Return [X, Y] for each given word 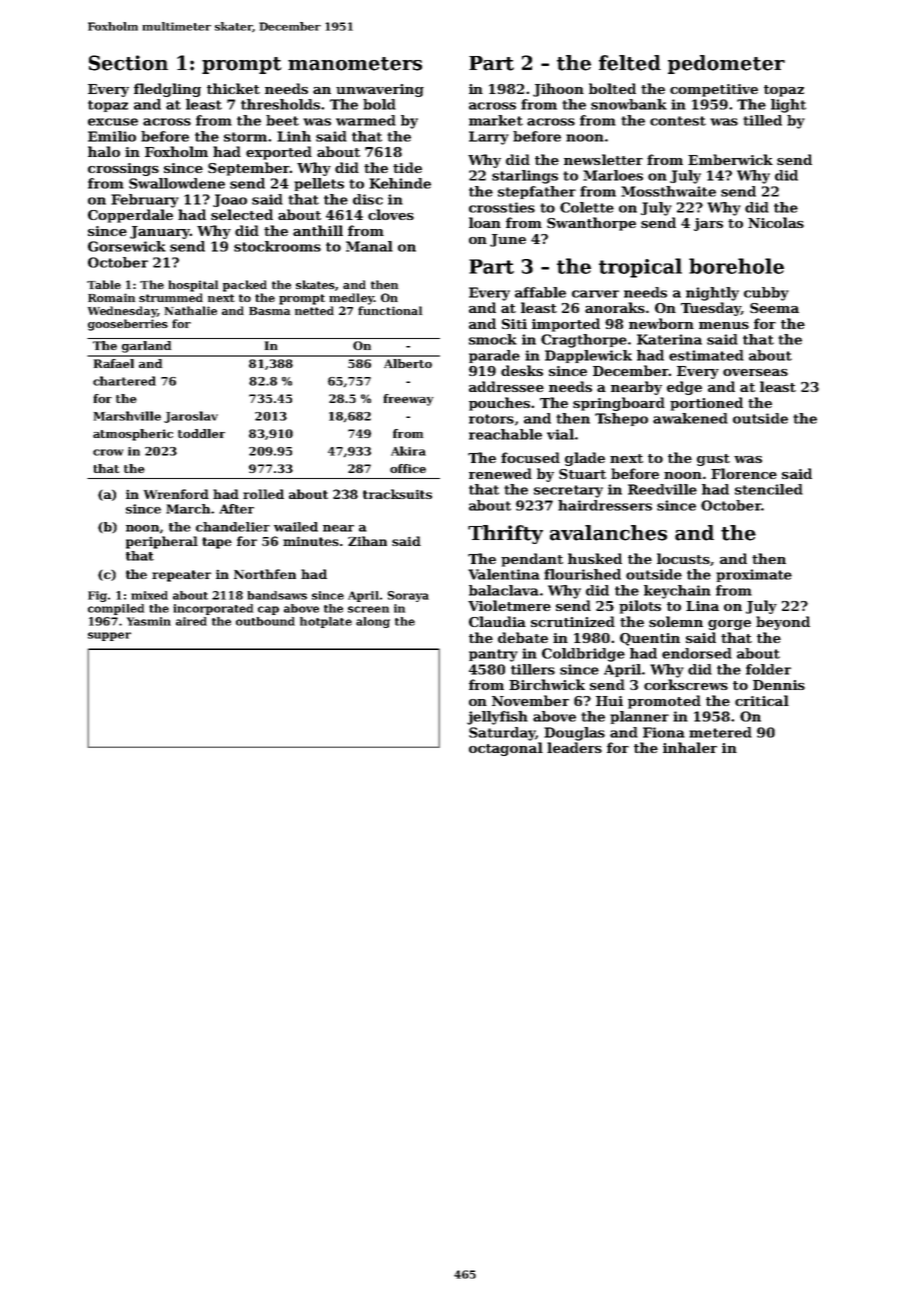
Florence [744, 473]
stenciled [769, 489]
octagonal [506, 749]
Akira [408, 451]
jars [708, 224]
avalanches [608, 533]
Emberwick [730, 159]
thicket [233, 88]
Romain [111, 297]
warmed [366, 120]
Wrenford [176, 494]
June [508, 240]
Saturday [502, 734]
